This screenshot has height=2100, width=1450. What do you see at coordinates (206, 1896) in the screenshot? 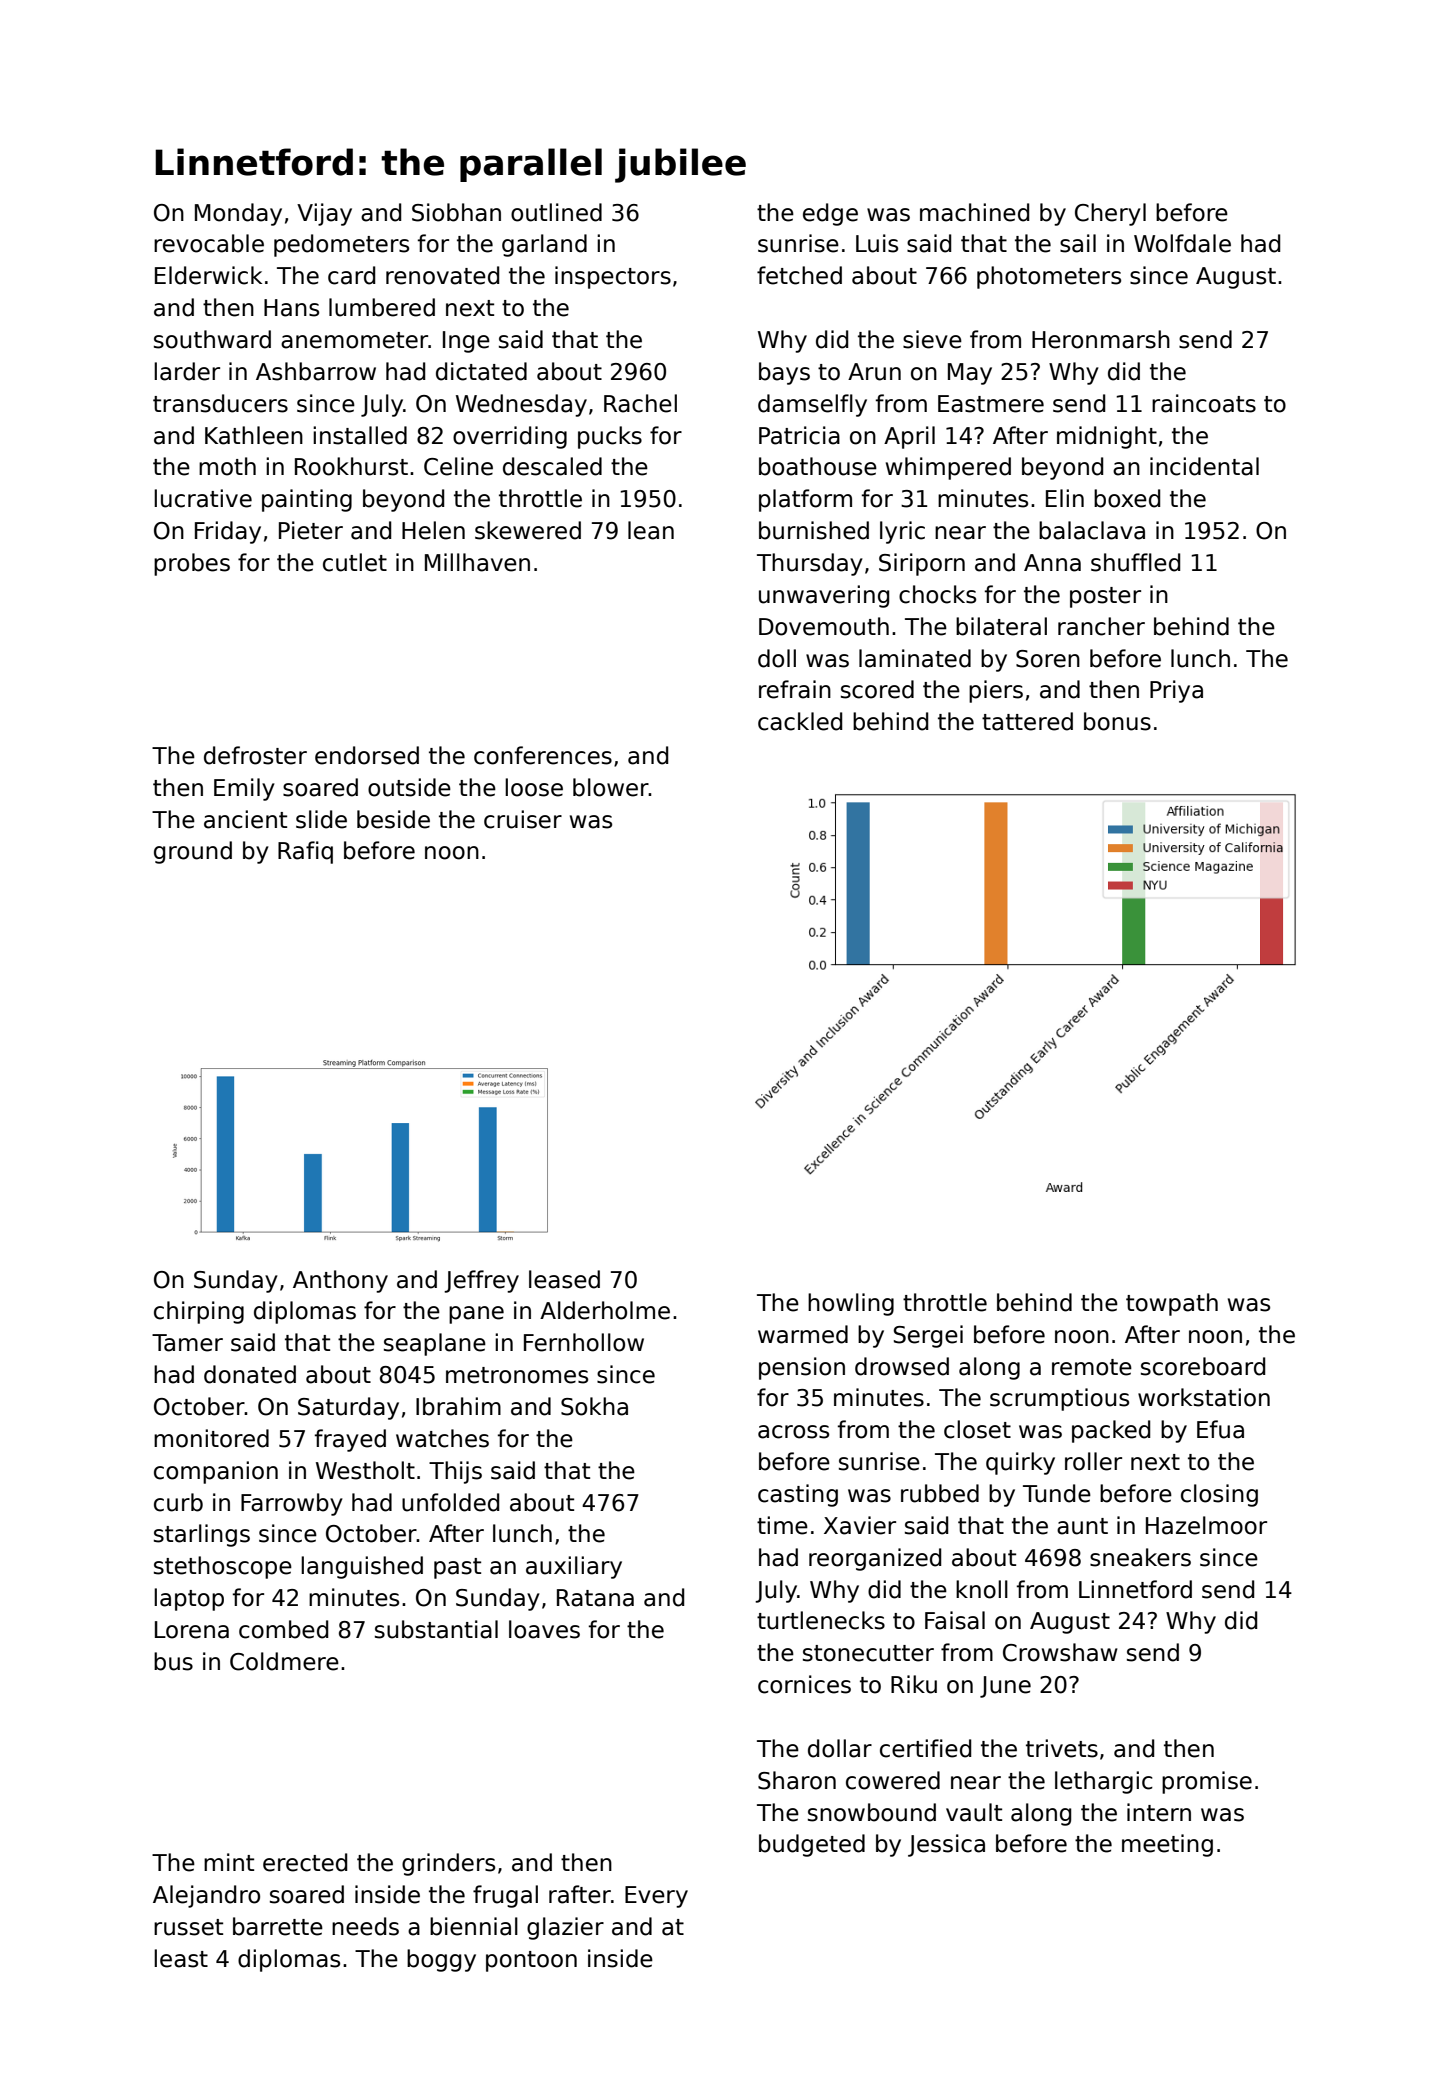
I see `Alejandro` at bounding box center [206, 1896].
